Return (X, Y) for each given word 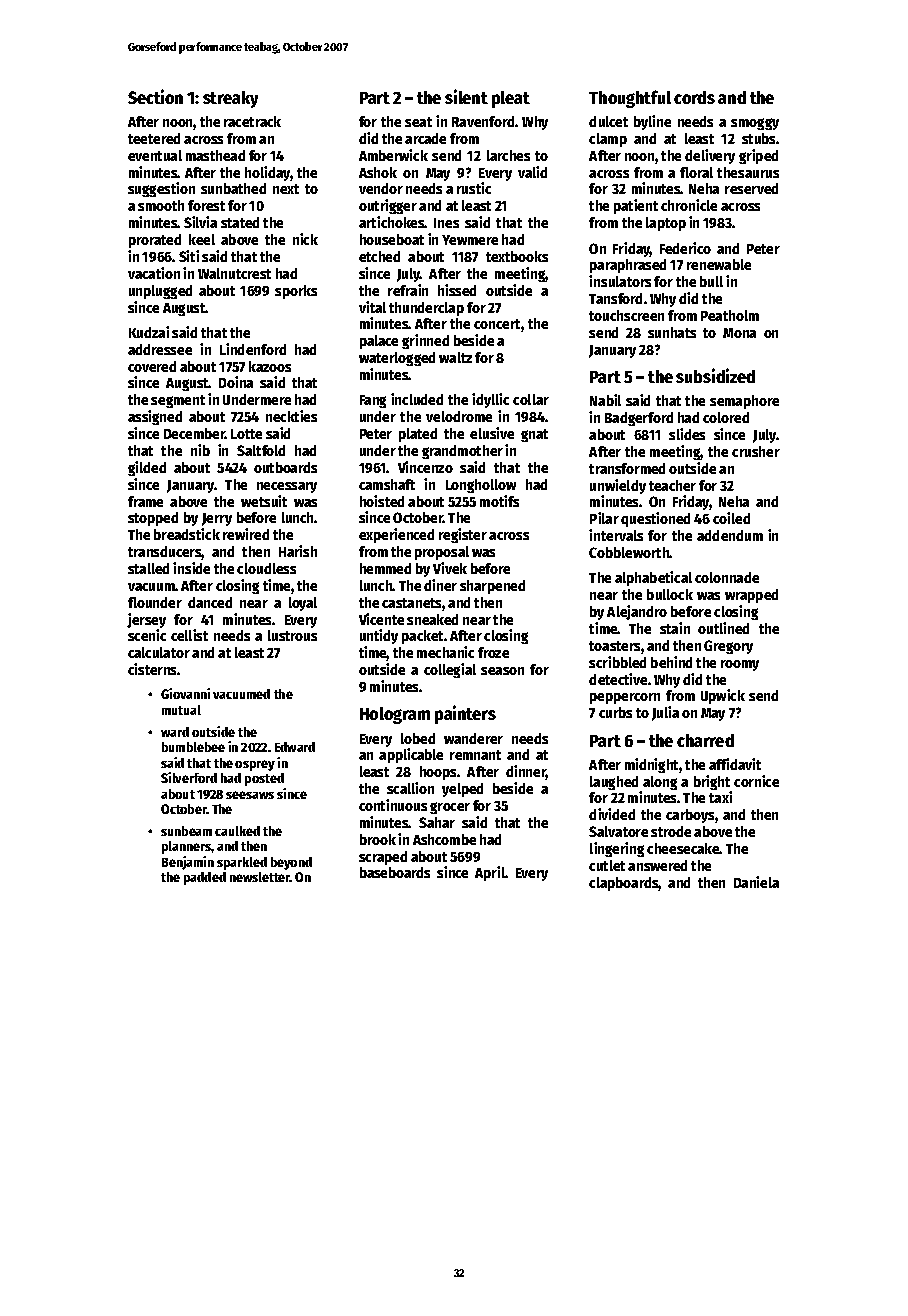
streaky (230, 99)
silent (466, 96)
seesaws (250, 795)
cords (694, 97)
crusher (756, 451)
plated (418, 435)
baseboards (395, 872)
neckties (291, 416)
